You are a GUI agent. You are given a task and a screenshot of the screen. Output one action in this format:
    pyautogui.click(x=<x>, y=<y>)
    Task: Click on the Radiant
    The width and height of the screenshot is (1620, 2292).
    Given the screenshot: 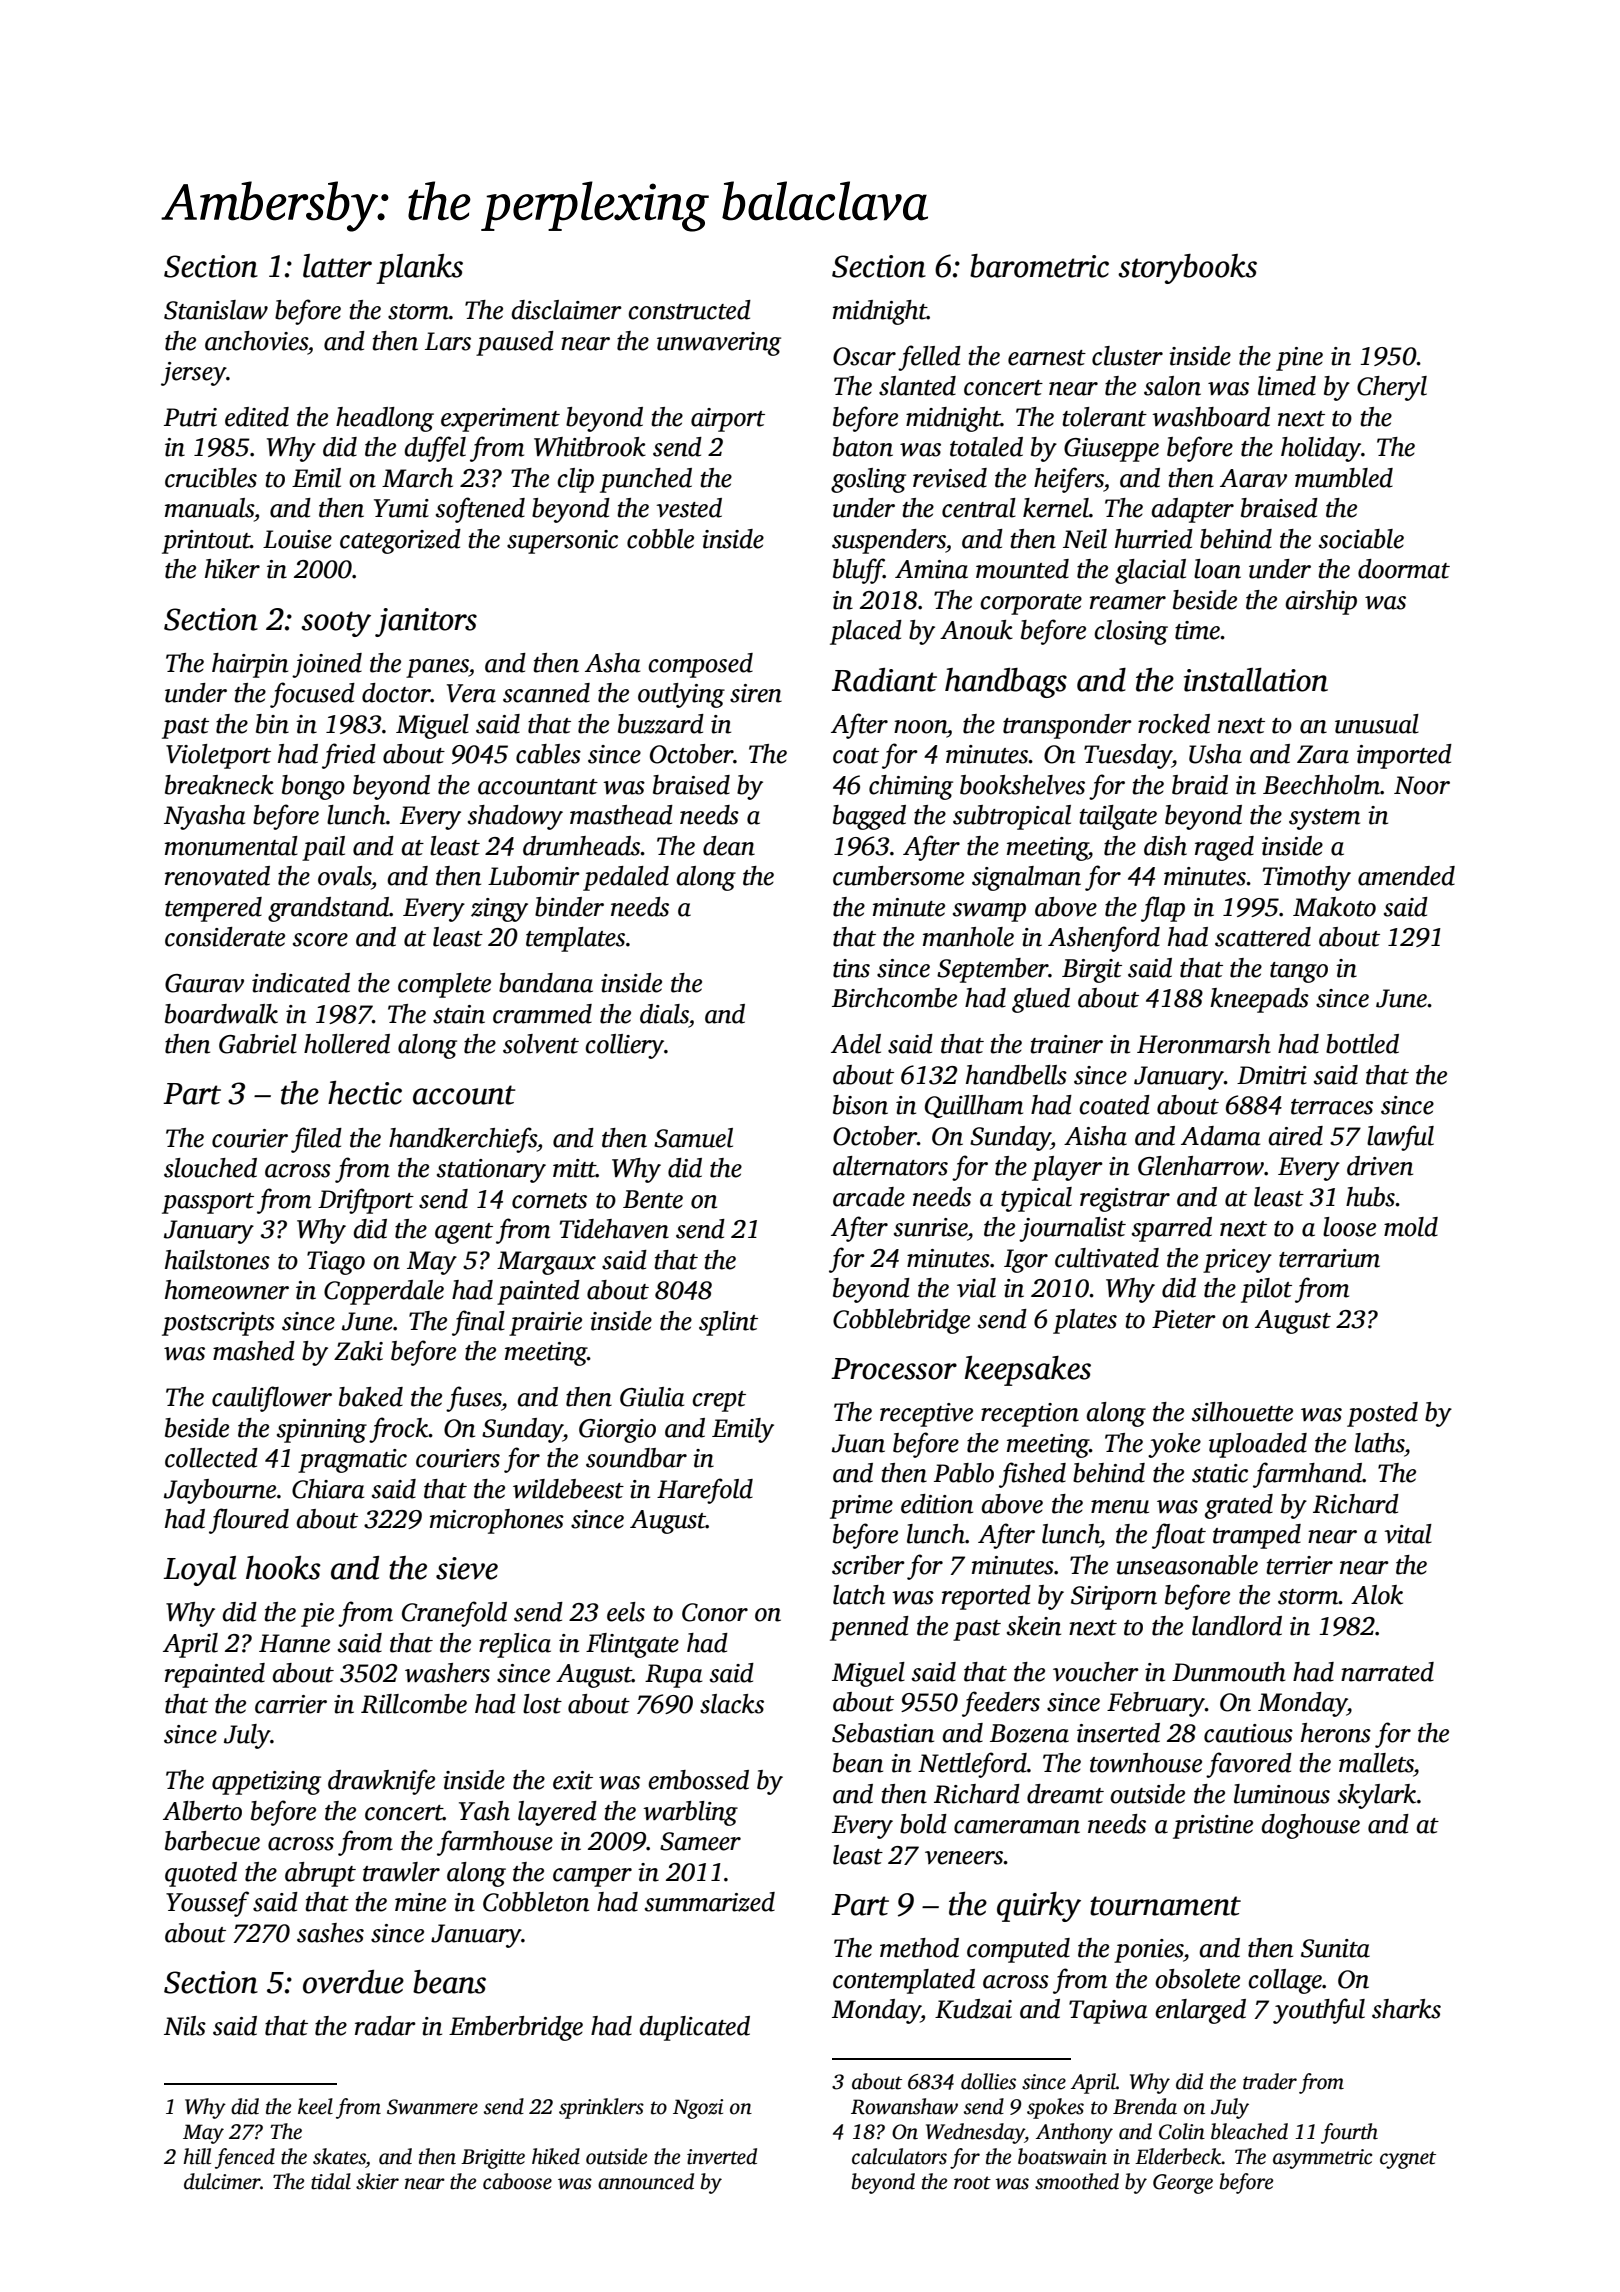 What is the action you would take?
    pyautogui.click(x=884, y=680)
